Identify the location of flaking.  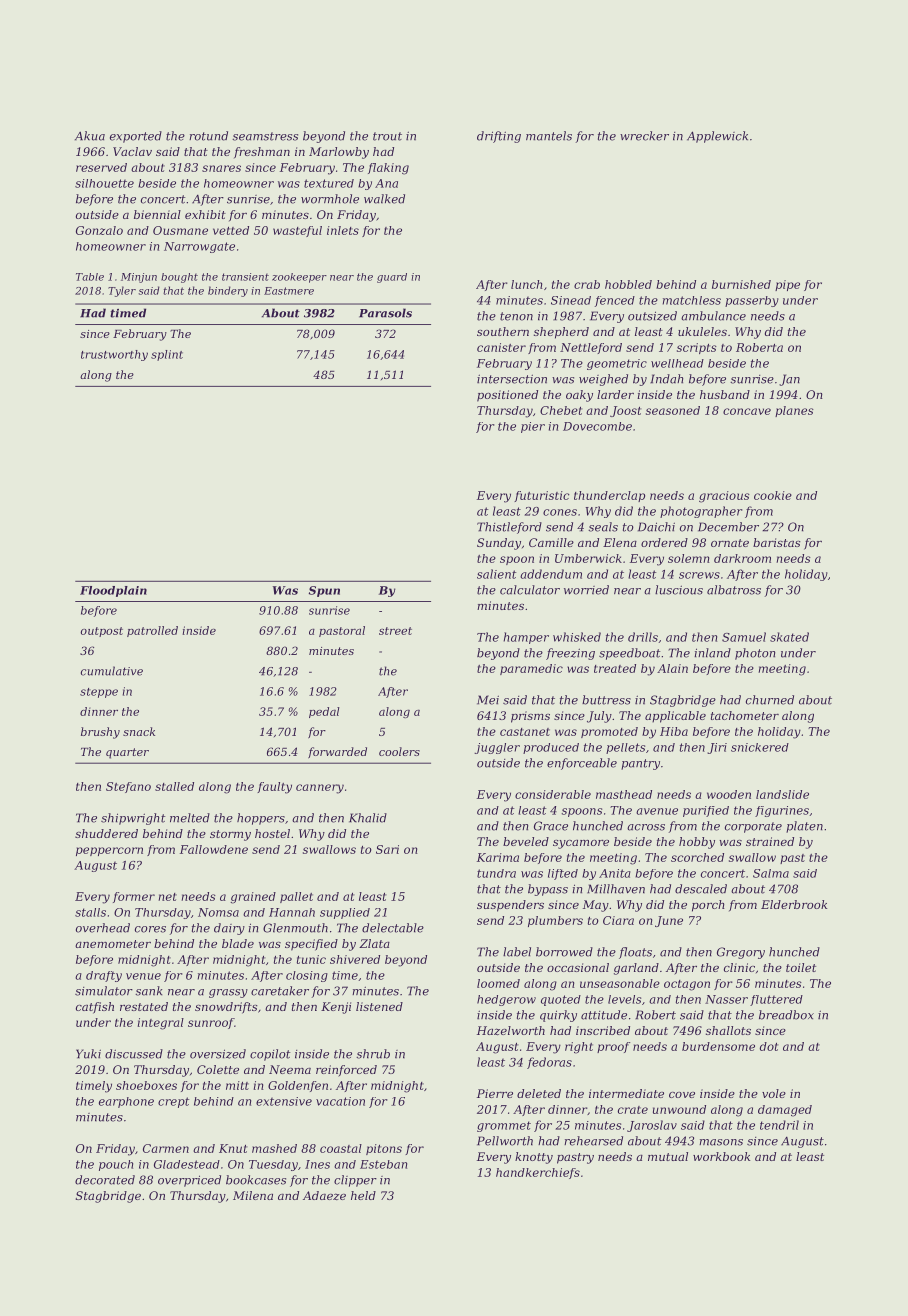
(388, 169).
